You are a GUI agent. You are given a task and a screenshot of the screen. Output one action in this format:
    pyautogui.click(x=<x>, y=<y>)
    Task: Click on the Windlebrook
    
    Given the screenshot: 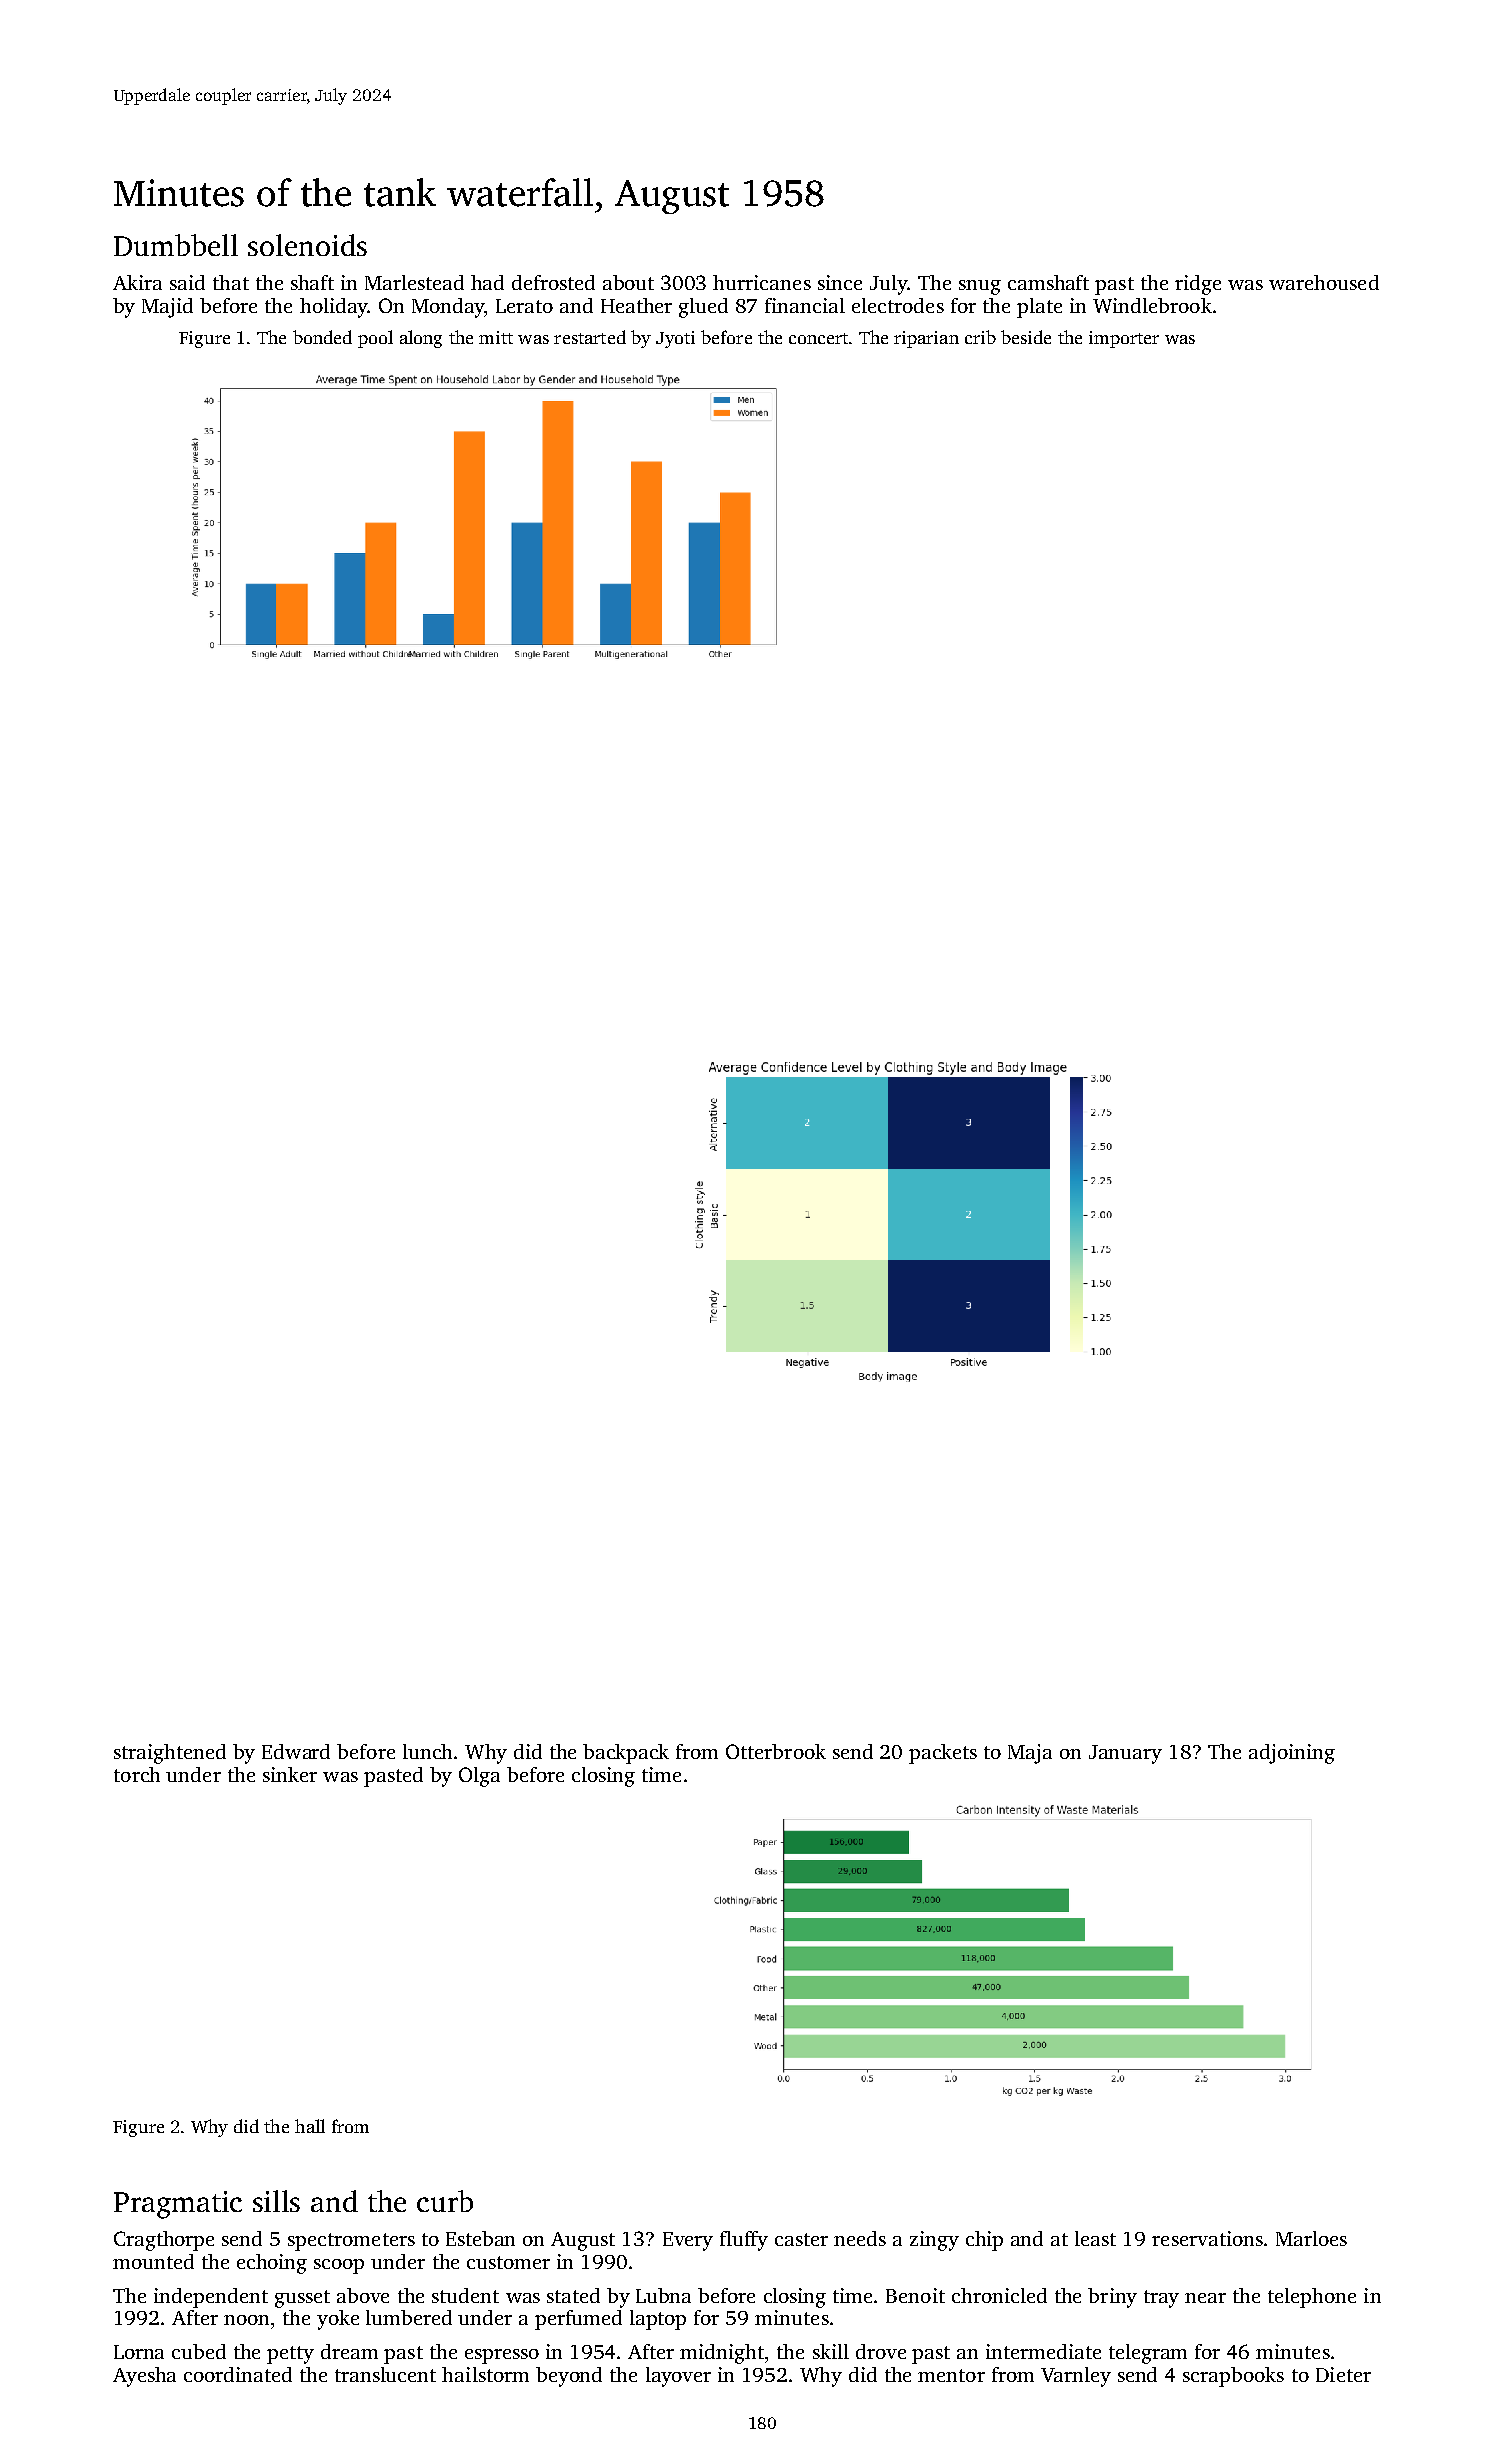 What is the action you would take?
    pyautogui.click(x=1152, y=305)
